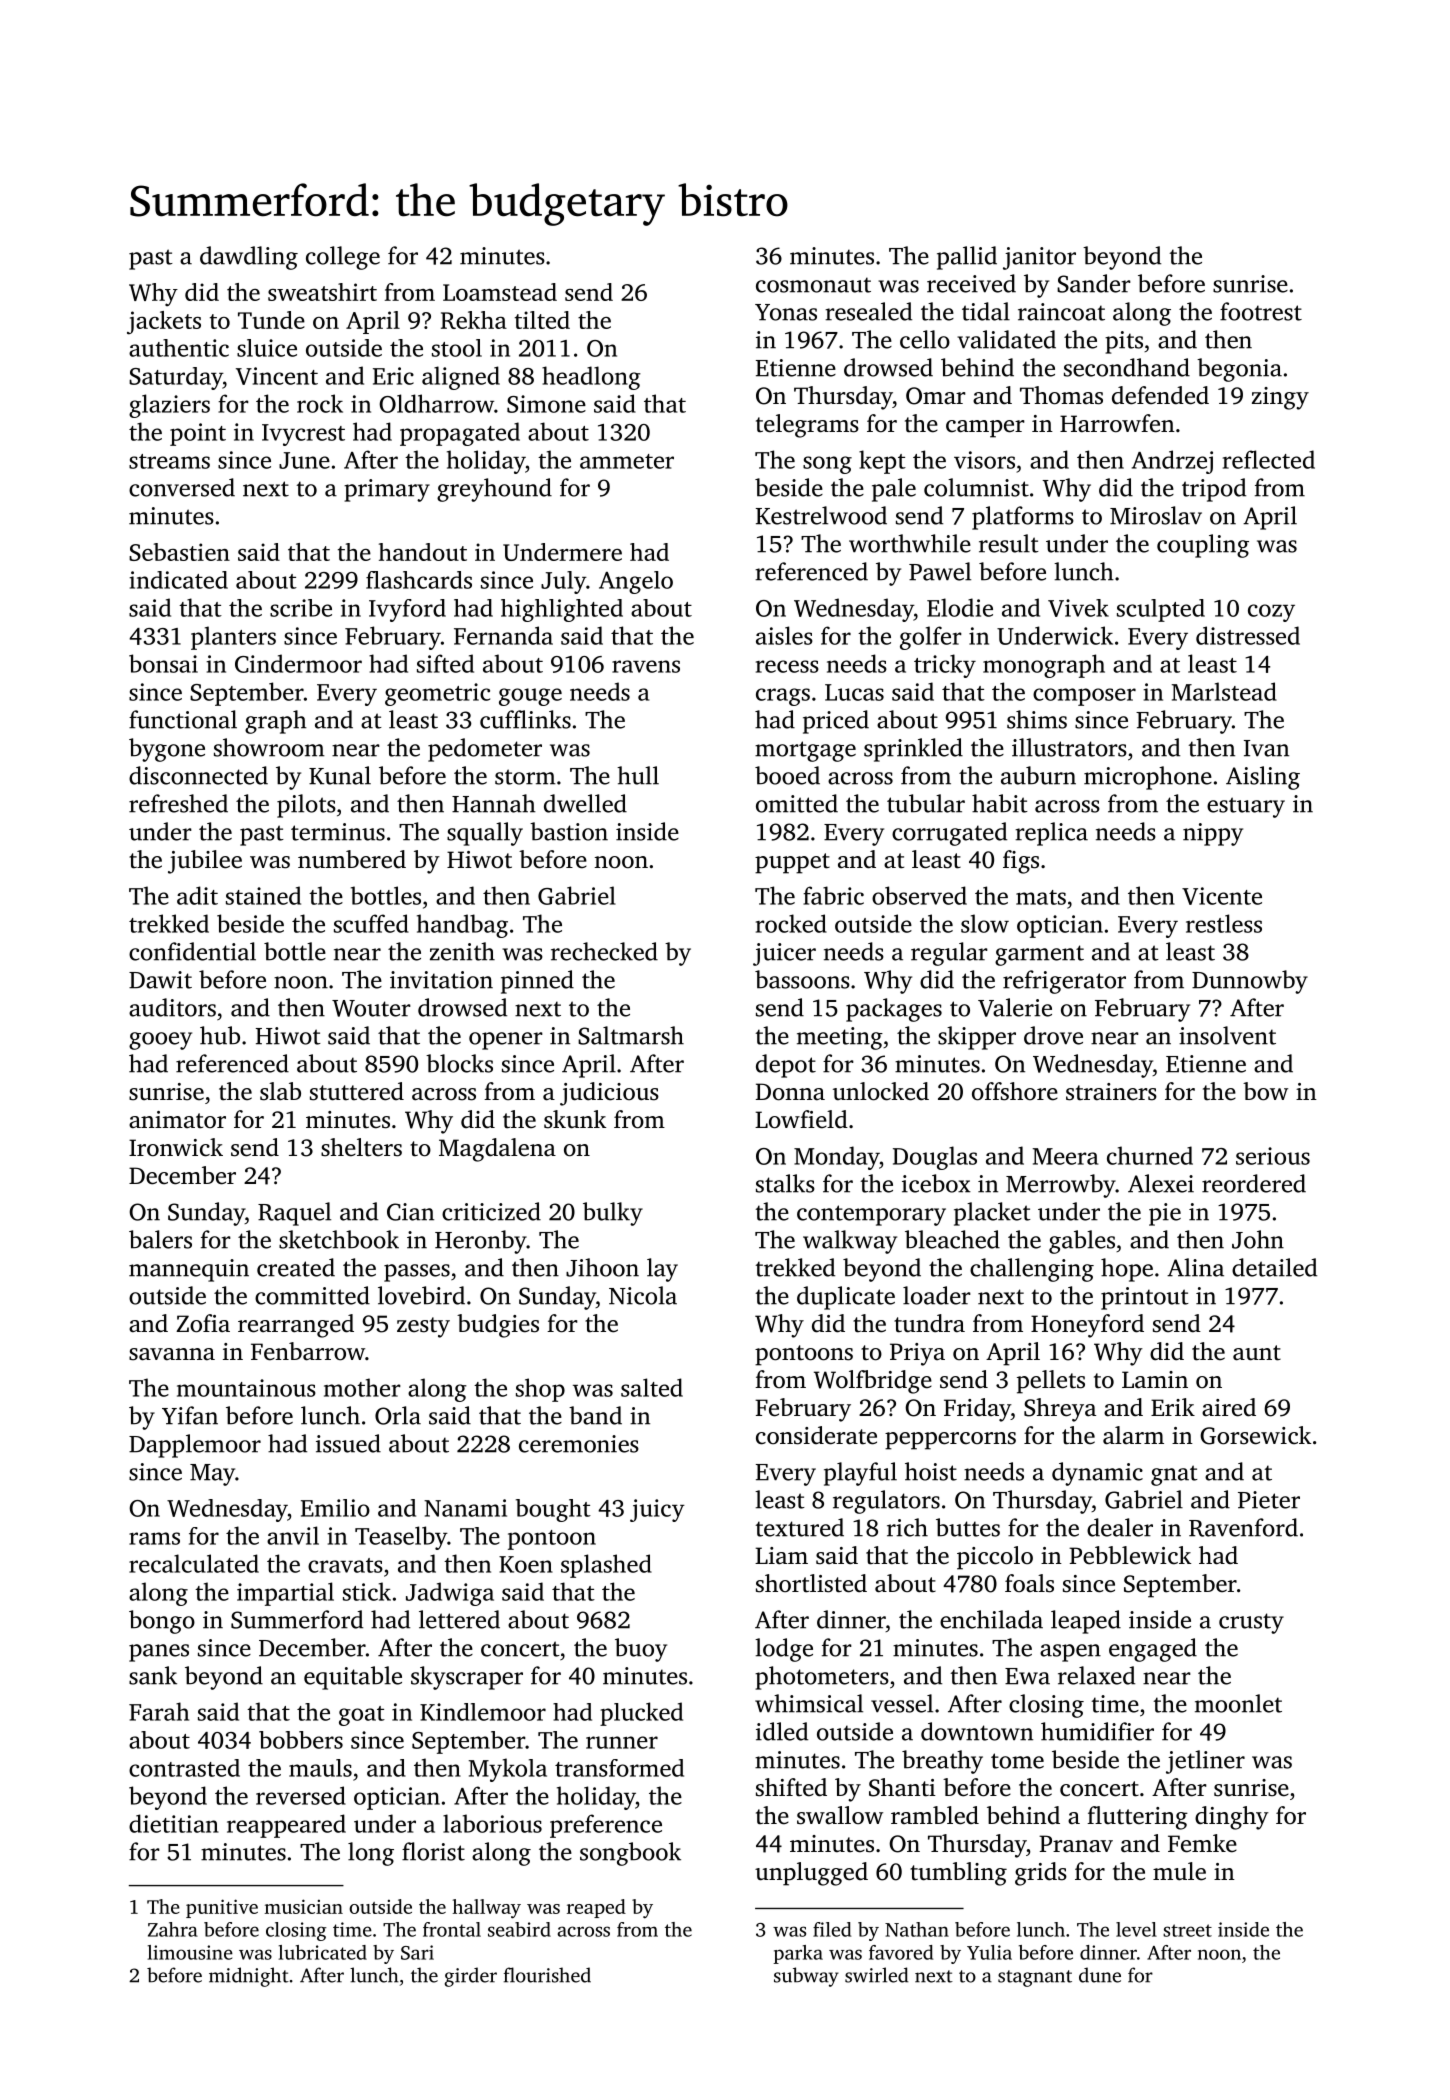 This screenshot has width=1450, height=2100. I want to click on sprinkled, so click(913, 750).
